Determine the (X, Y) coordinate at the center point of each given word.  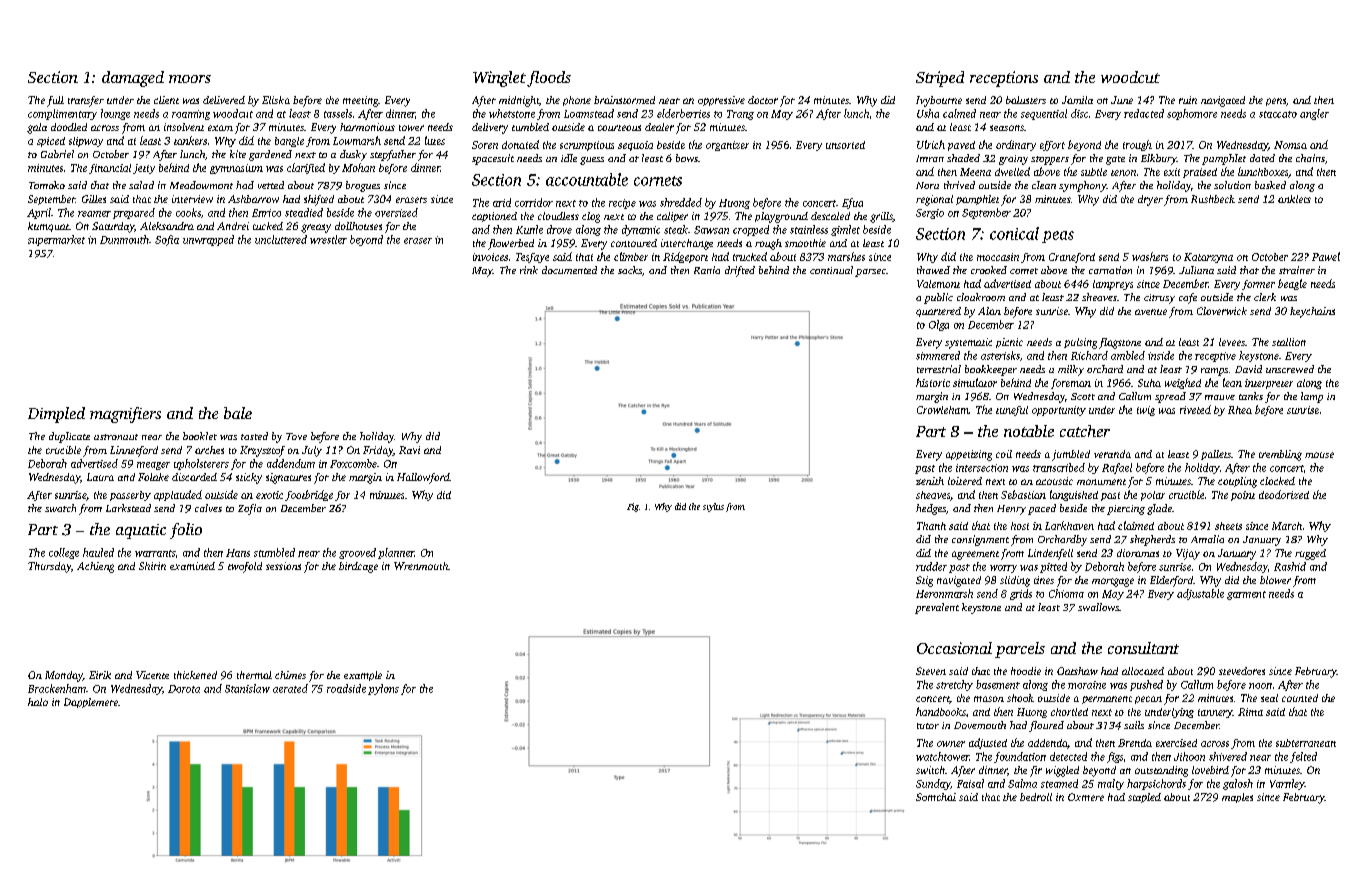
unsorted (845, 145)
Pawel (1326, 256)
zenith (930, 481)
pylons (383, 689)
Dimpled (56, 415)
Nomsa (1290, 145)
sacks (630, 270)
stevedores (1242, 671)
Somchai (936, 797)
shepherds (1152, 540)
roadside (346, 688)
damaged (133, 79)
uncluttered (281, 239)
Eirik (100, 675)
